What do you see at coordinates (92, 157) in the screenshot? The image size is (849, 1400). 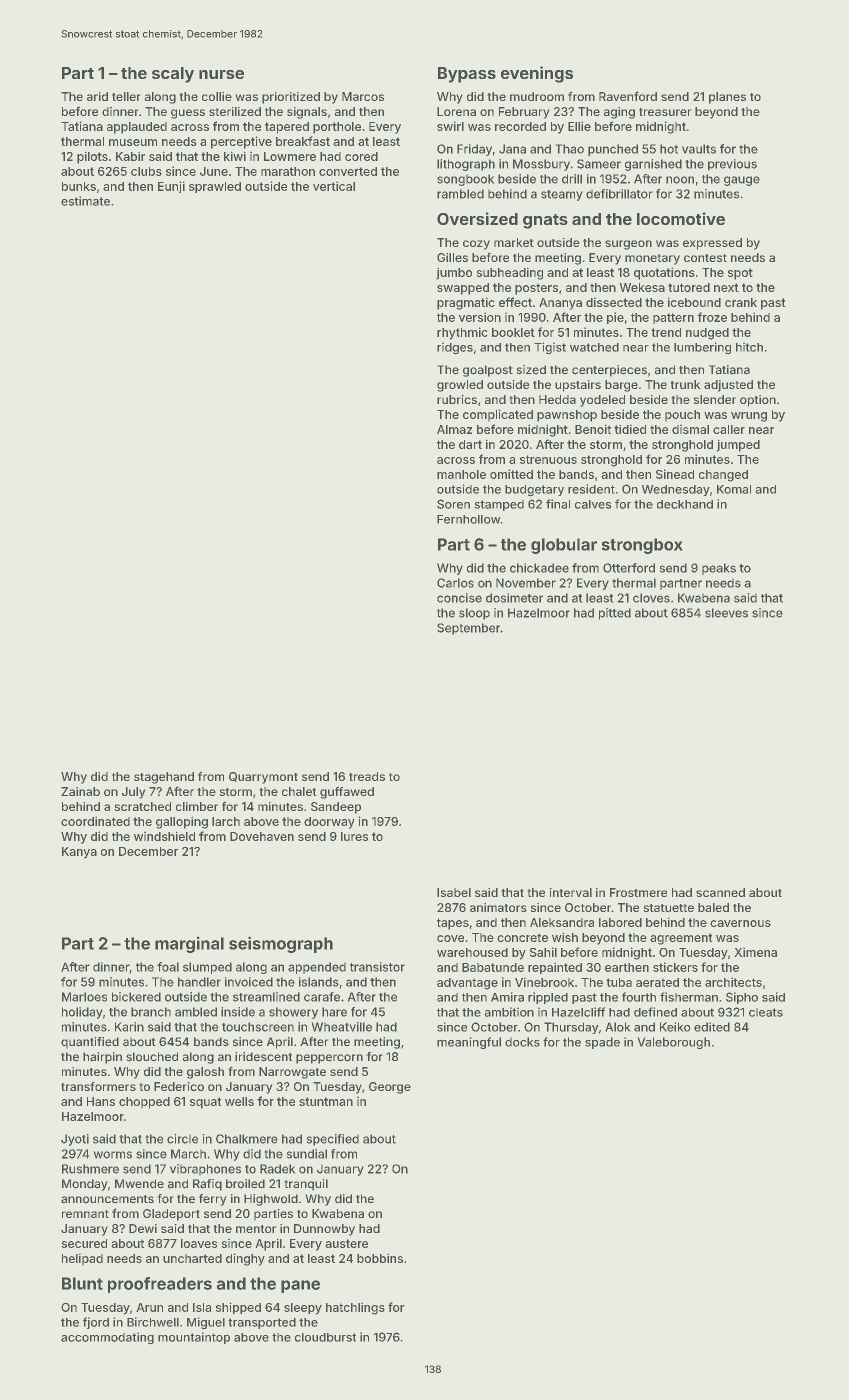 I see `pilots` at bounding box center [92, 157].
